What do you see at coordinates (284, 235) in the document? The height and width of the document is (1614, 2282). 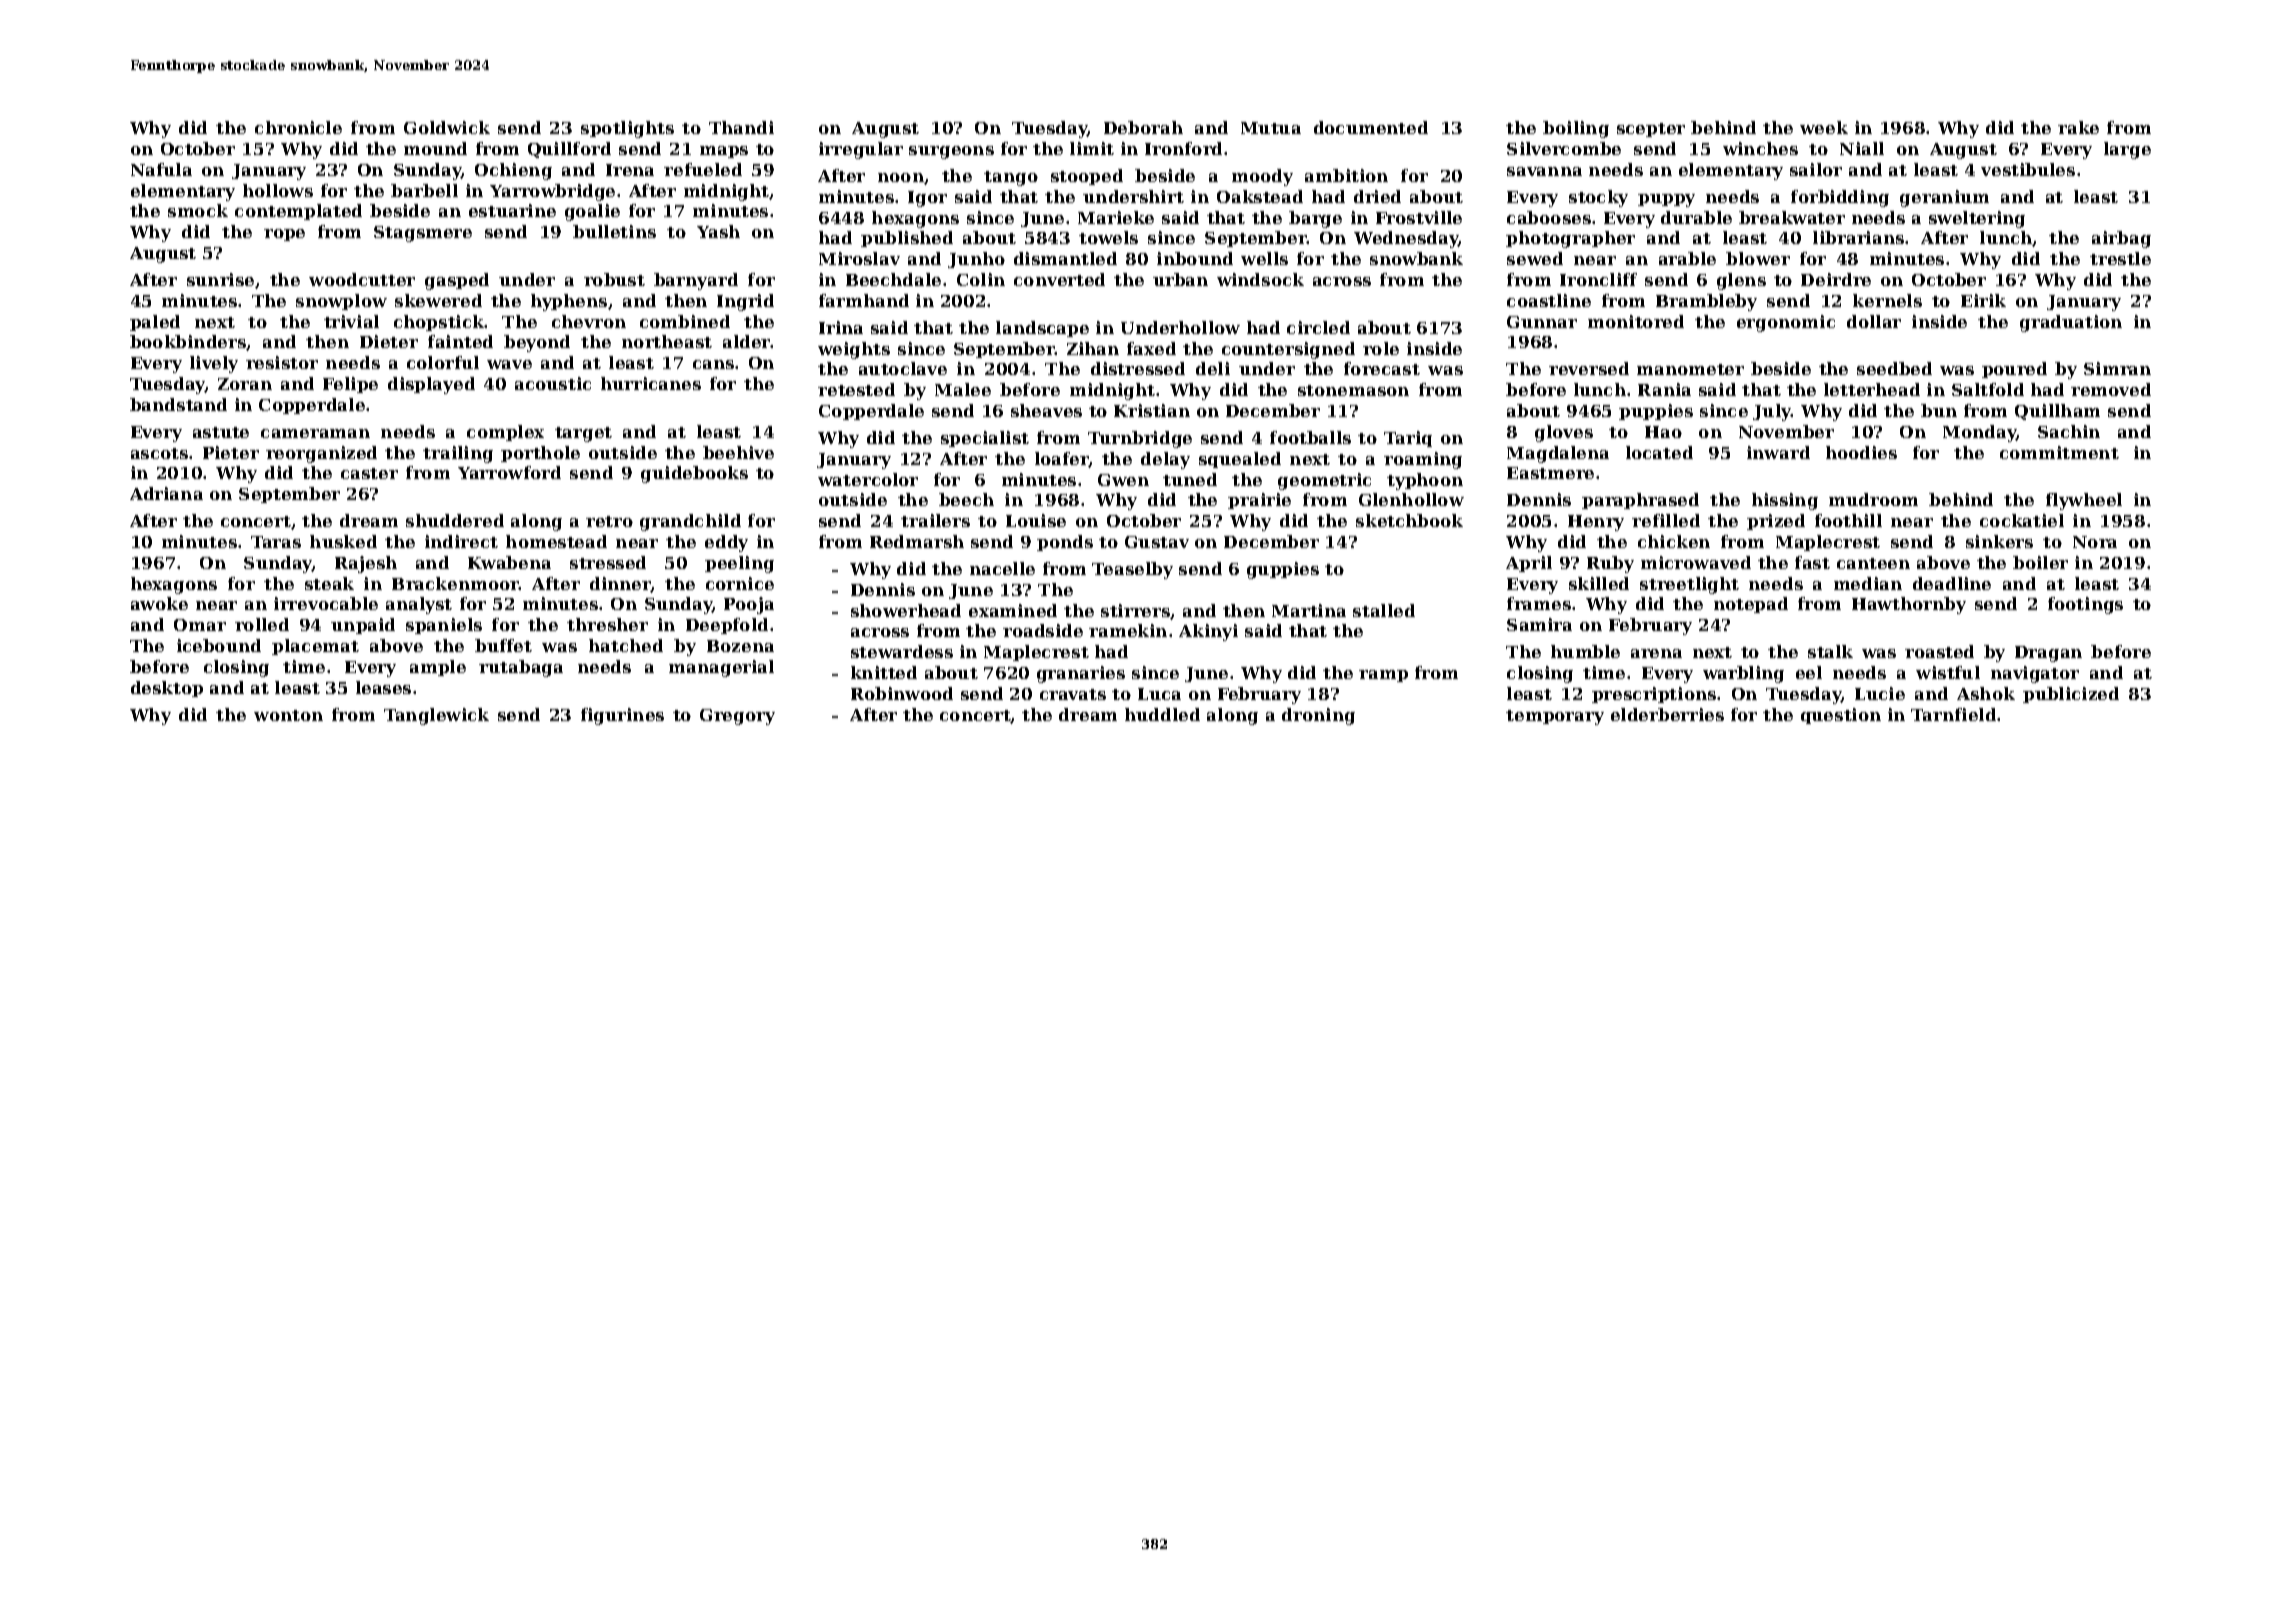 I see `rope` at bounding box center [284, 235].
